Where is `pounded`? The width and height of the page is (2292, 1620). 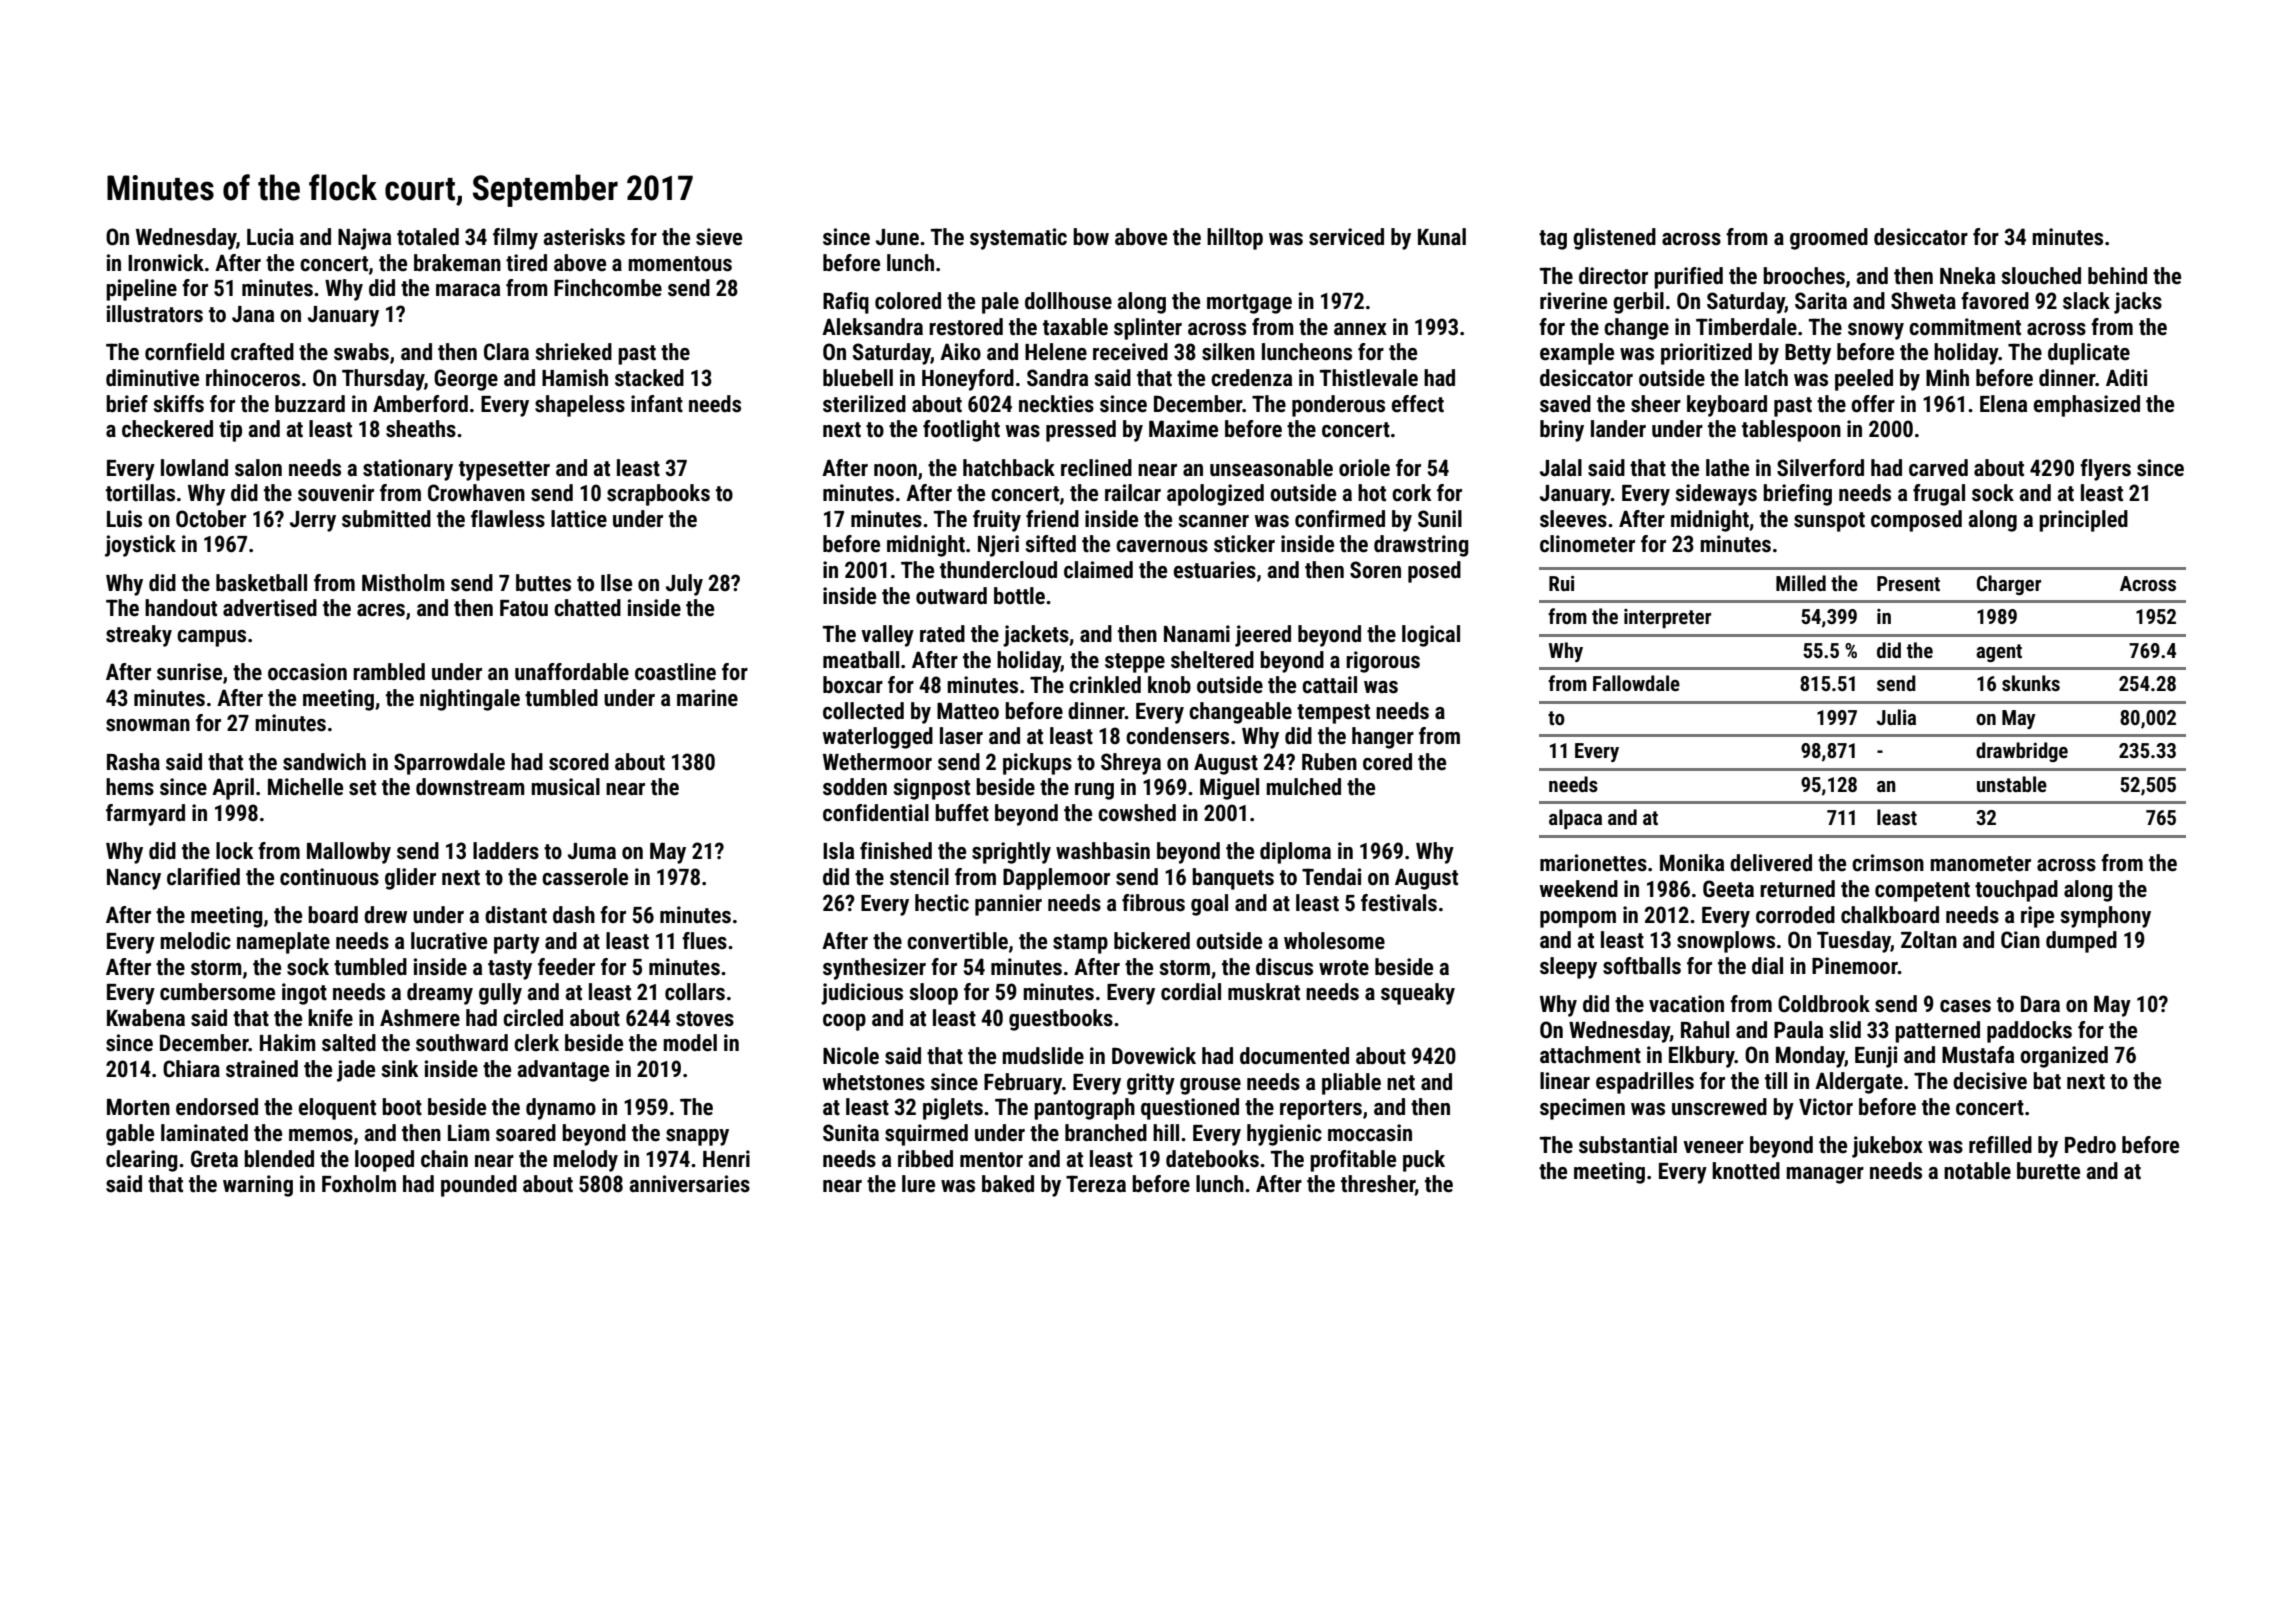
pounded is located at coordinates (479, 1186).
